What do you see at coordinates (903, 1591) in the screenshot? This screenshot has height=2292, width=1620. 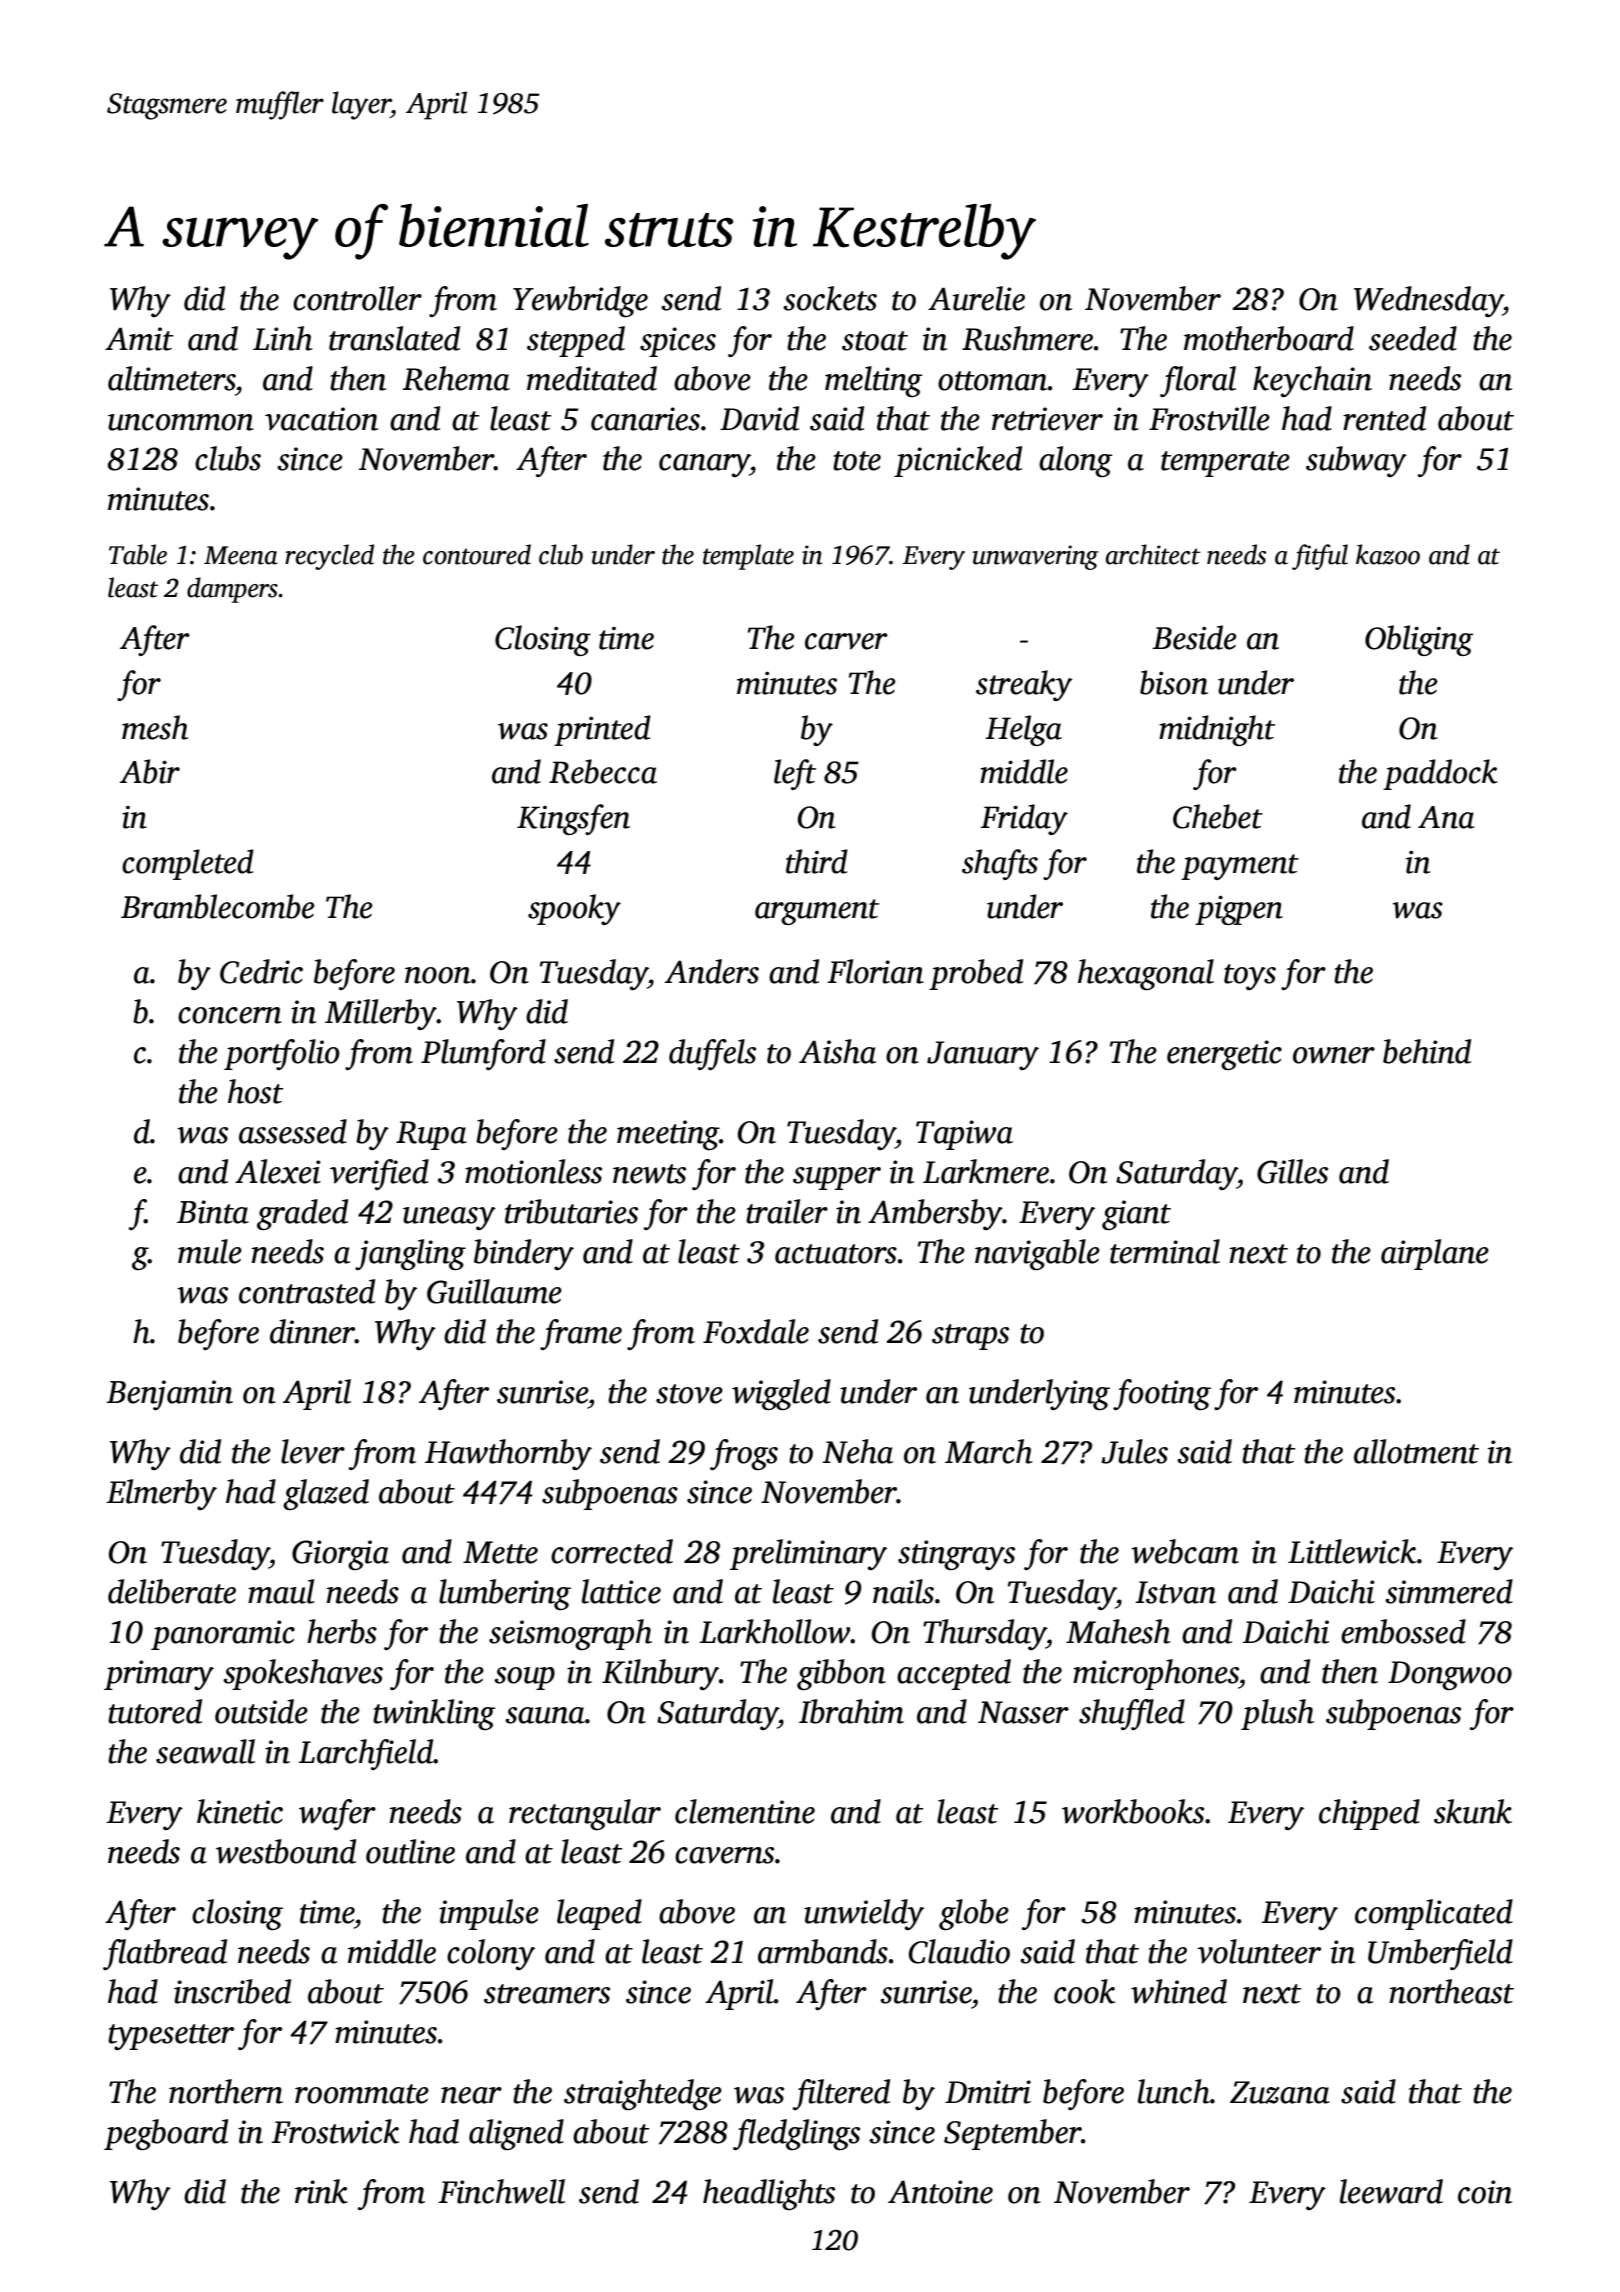 I see `nails` at bounding box center [903, 1591].
